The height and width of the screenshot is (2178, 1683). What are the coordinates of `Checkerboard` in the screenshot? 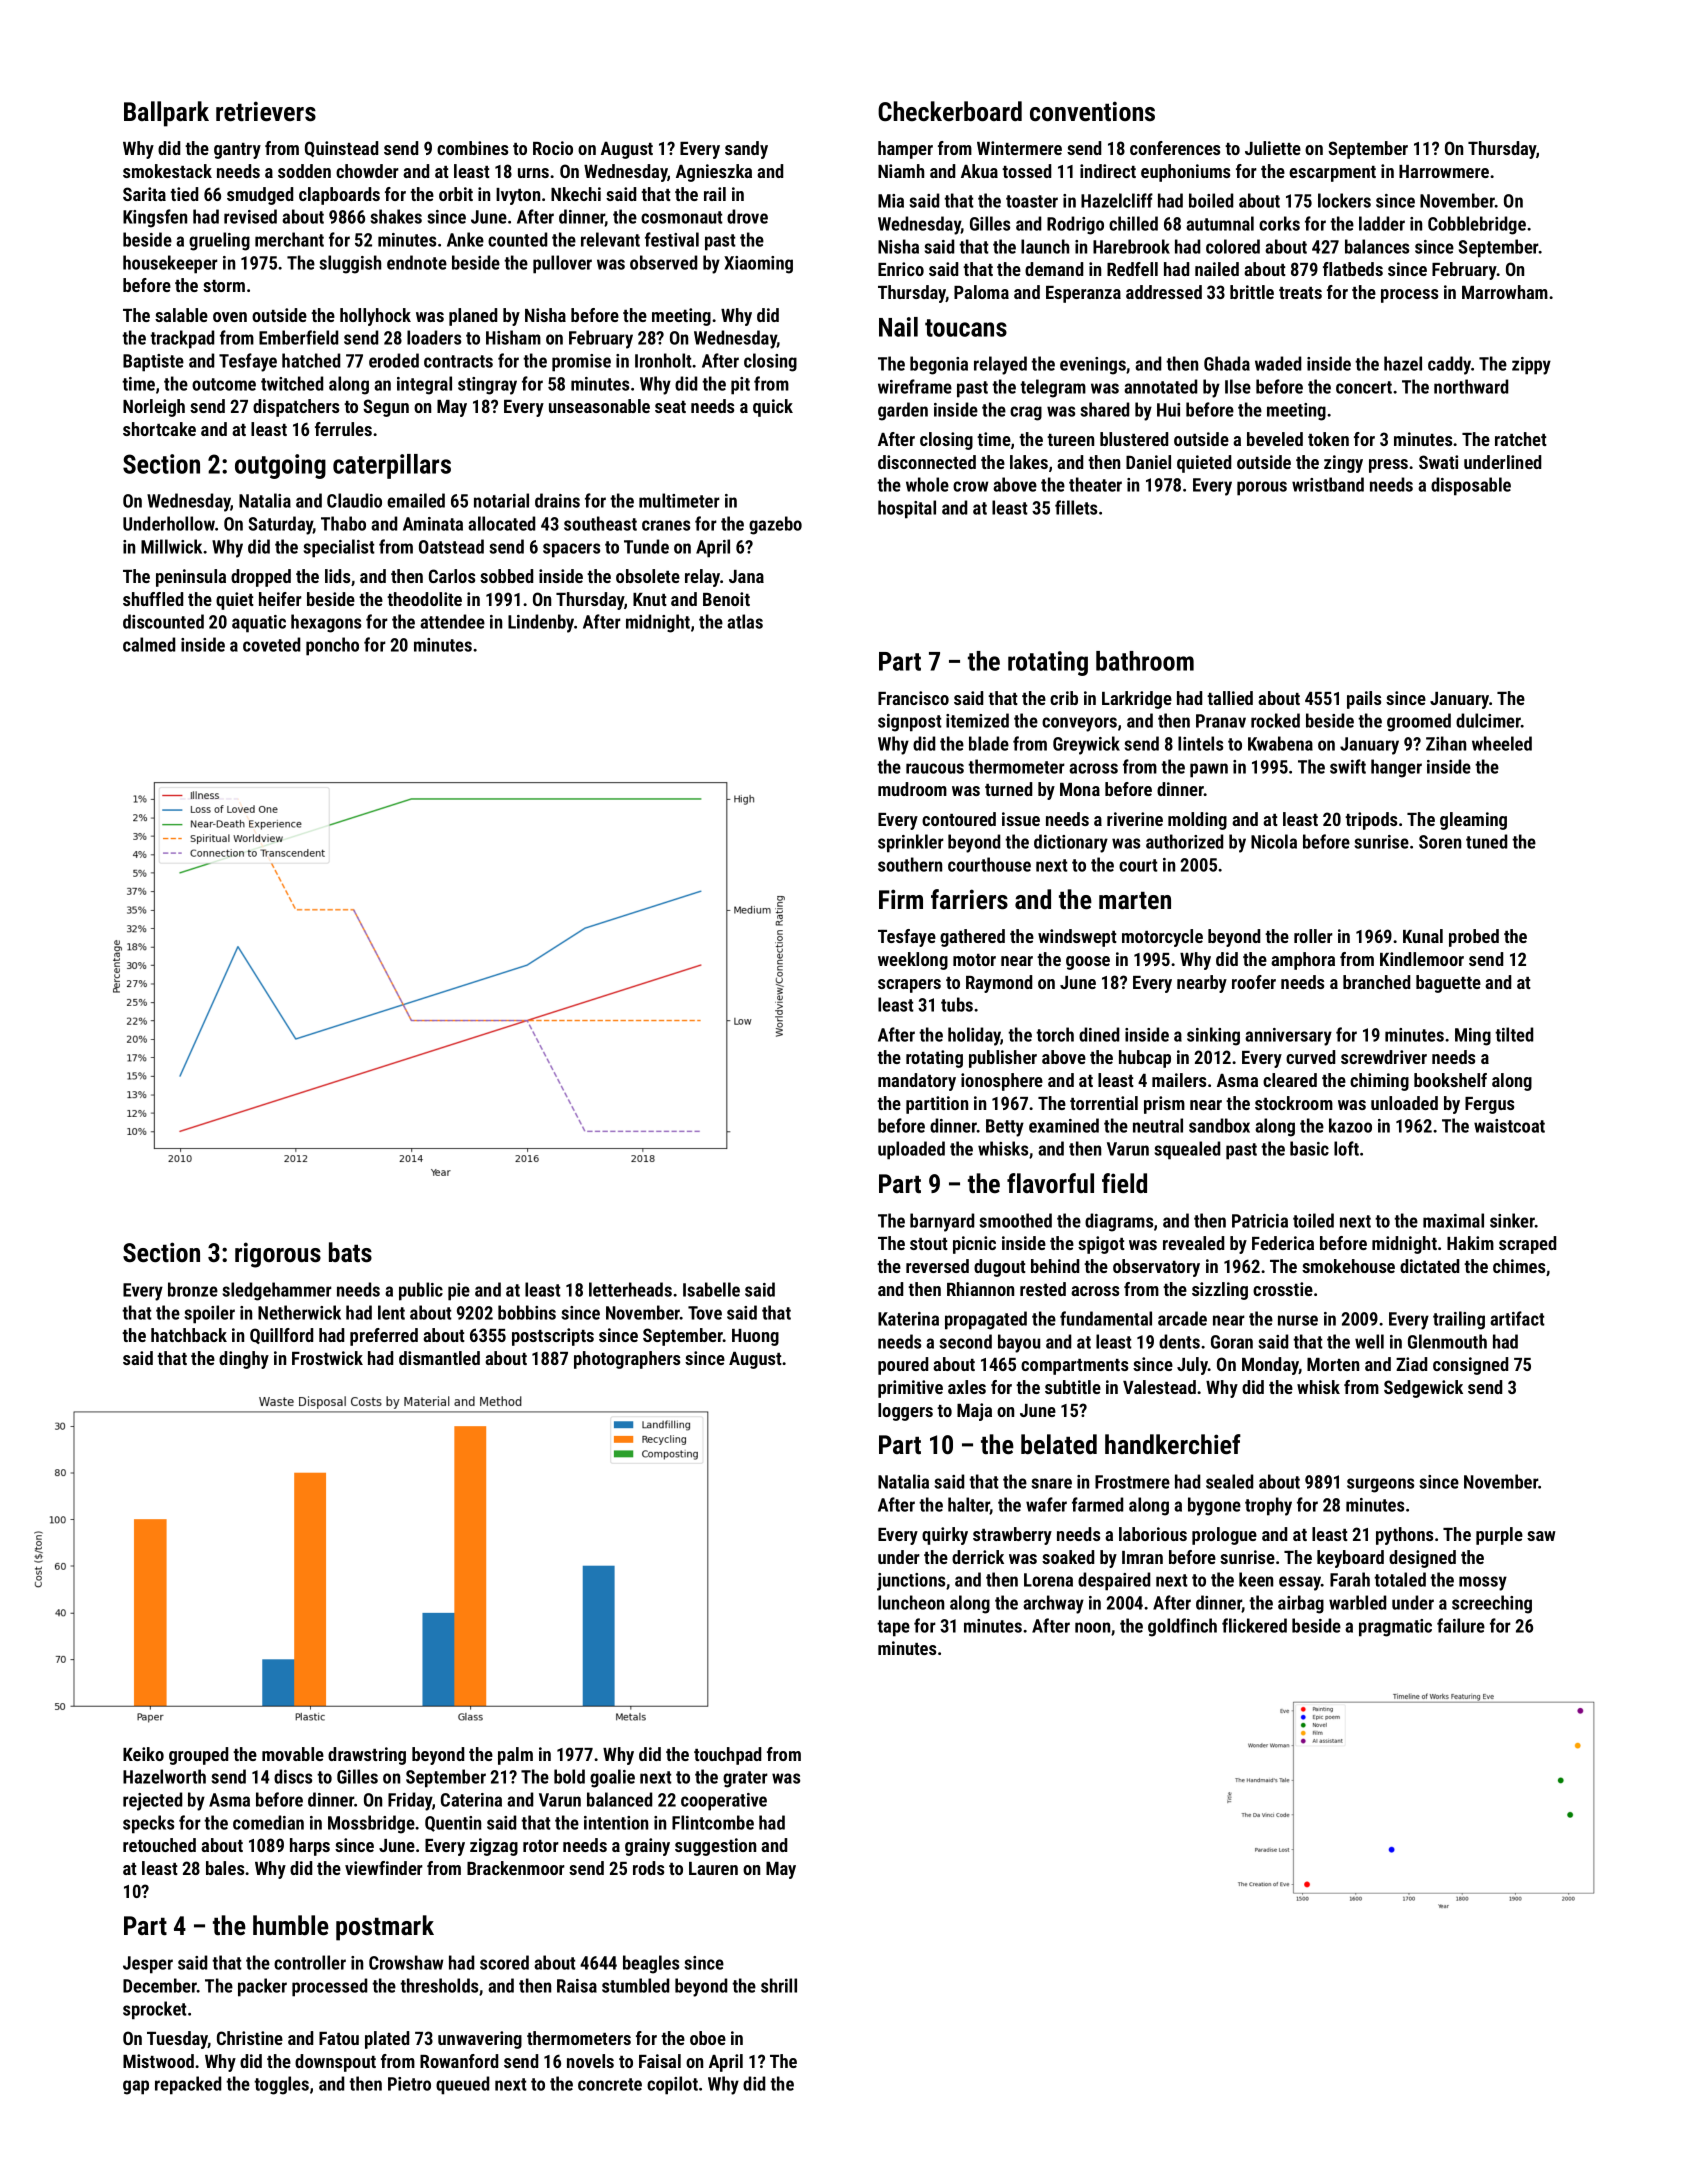 It's located at (950, 111).
